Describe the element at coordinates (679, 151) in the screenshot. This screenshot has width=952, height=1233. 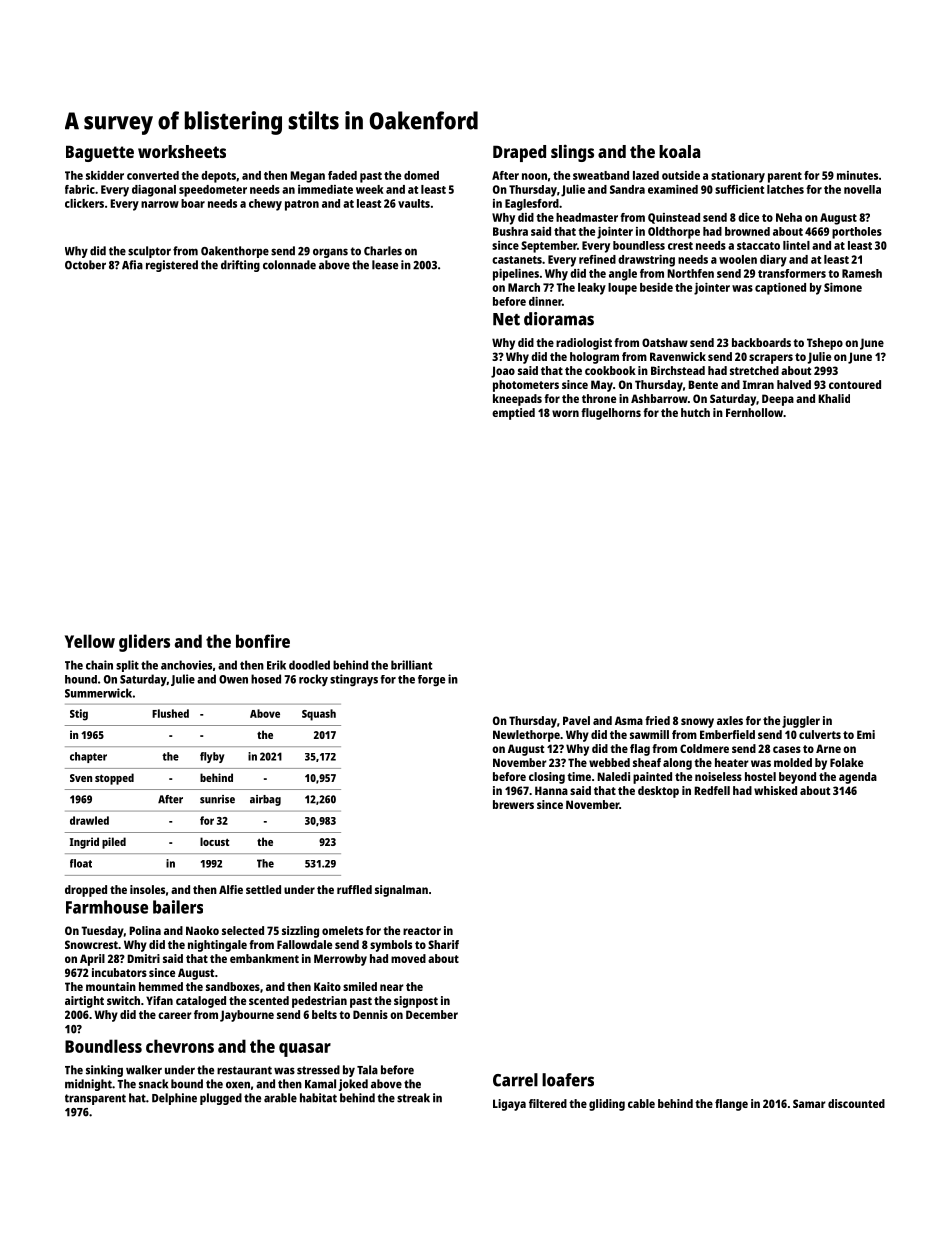
I see `koala` at that location.
